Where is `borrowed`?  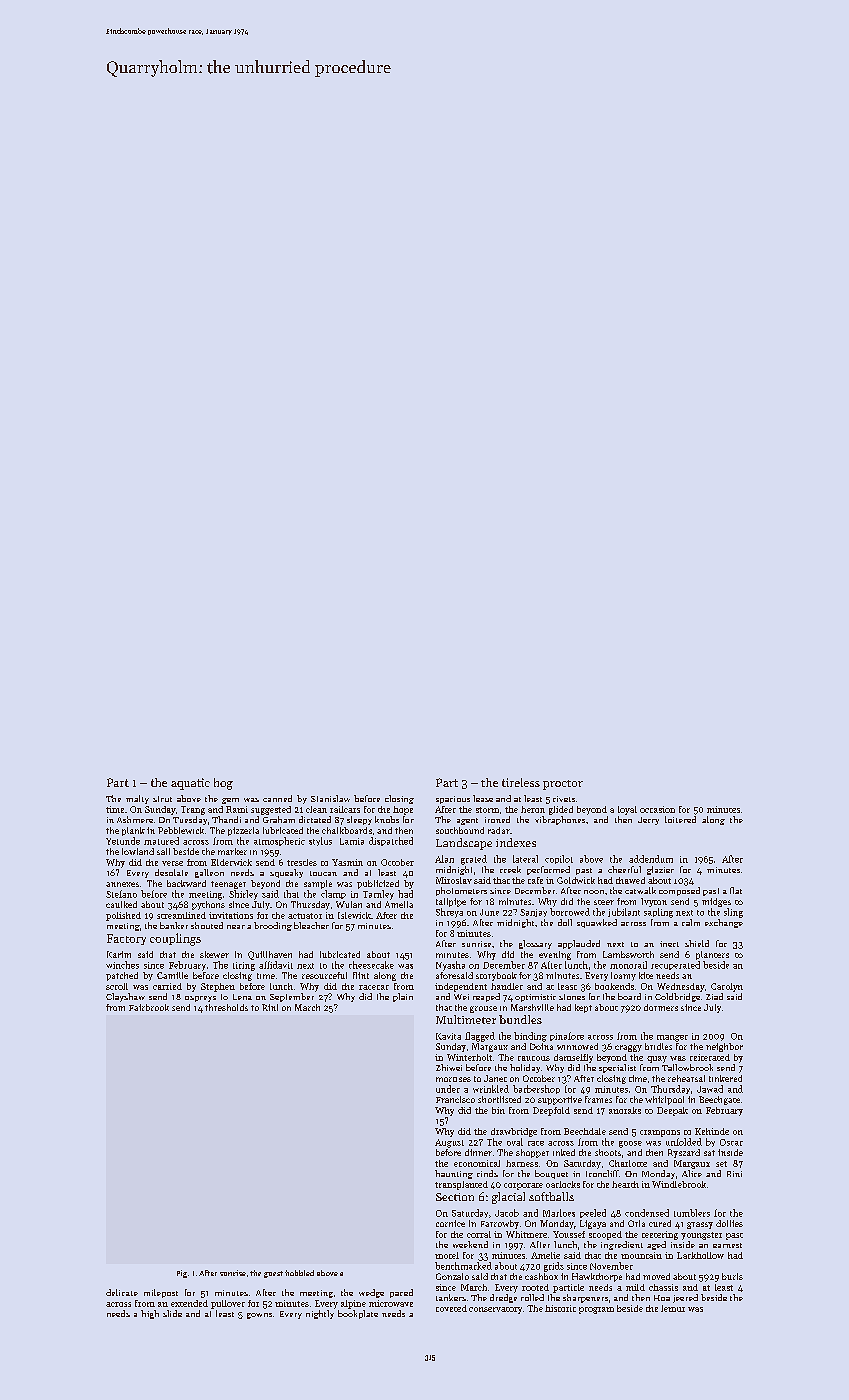 borrowed is located at coordinates (570, 912).
